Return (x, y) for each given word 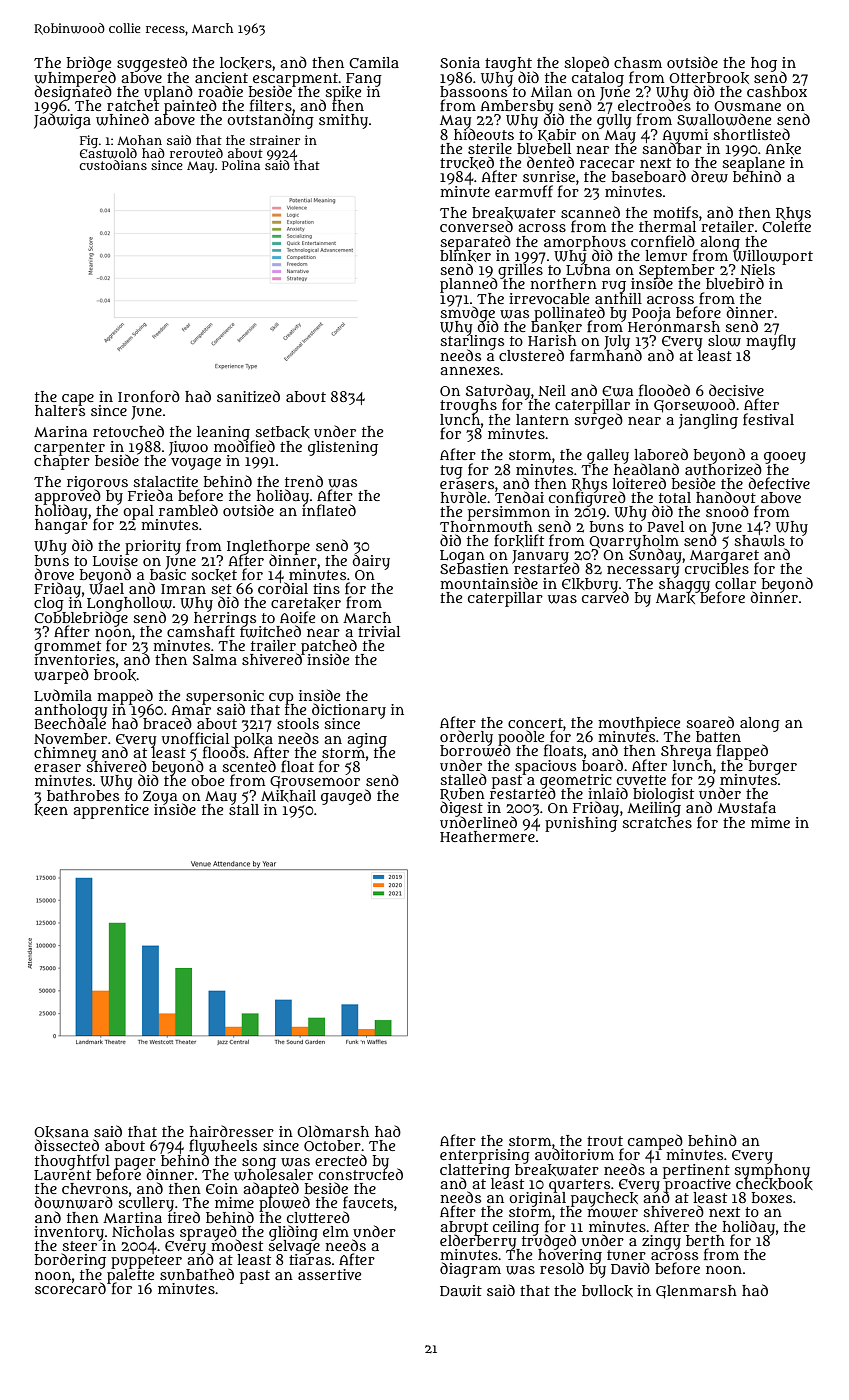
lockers (246, 63)
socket (214, 575)
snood (727, 511)
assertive (329, 1274)
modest (237, 1245)
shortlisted (751, 134)
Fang (364, 79)
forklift (519, 540)
